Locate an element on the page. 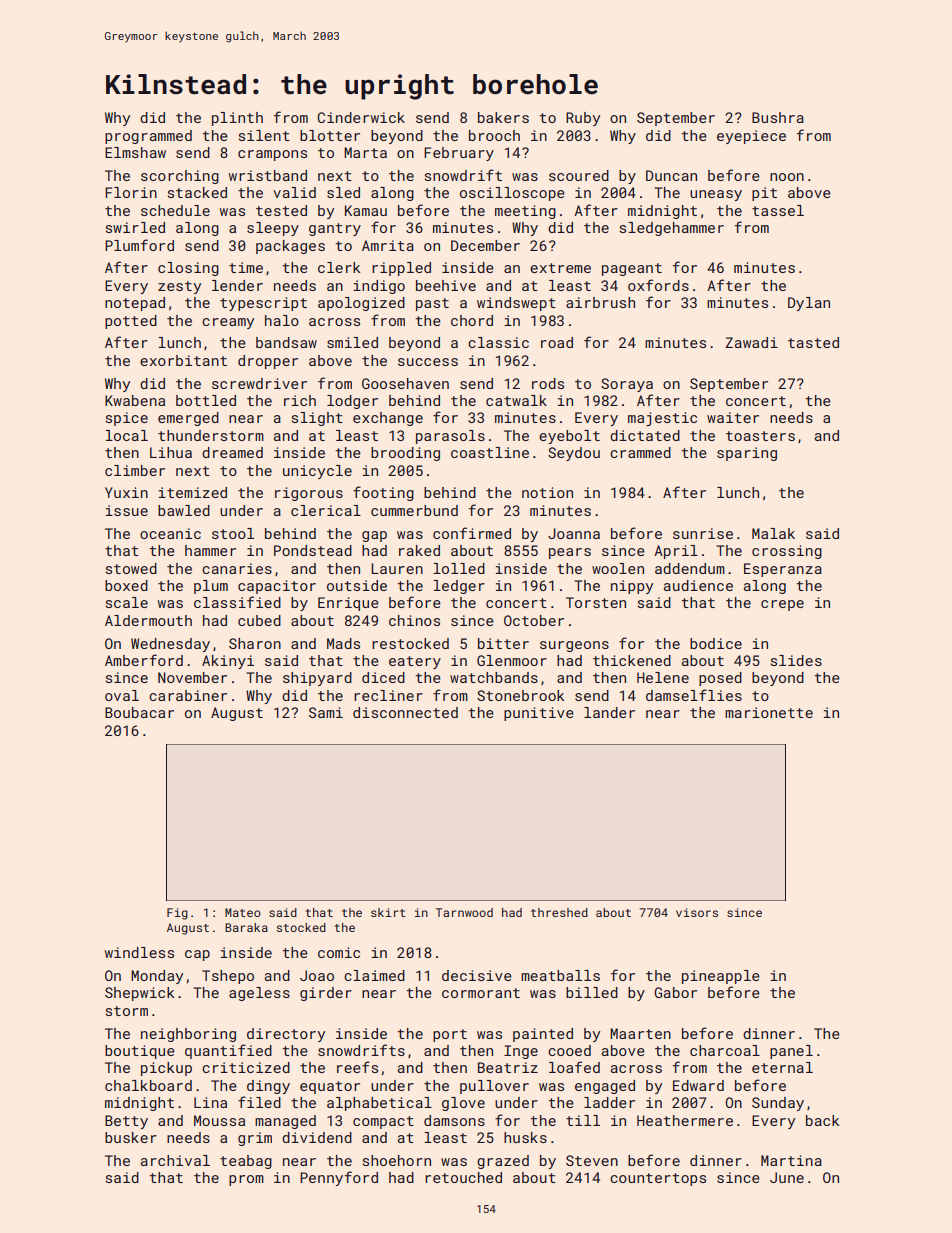  archival is located at coordinates (175, 1160).
